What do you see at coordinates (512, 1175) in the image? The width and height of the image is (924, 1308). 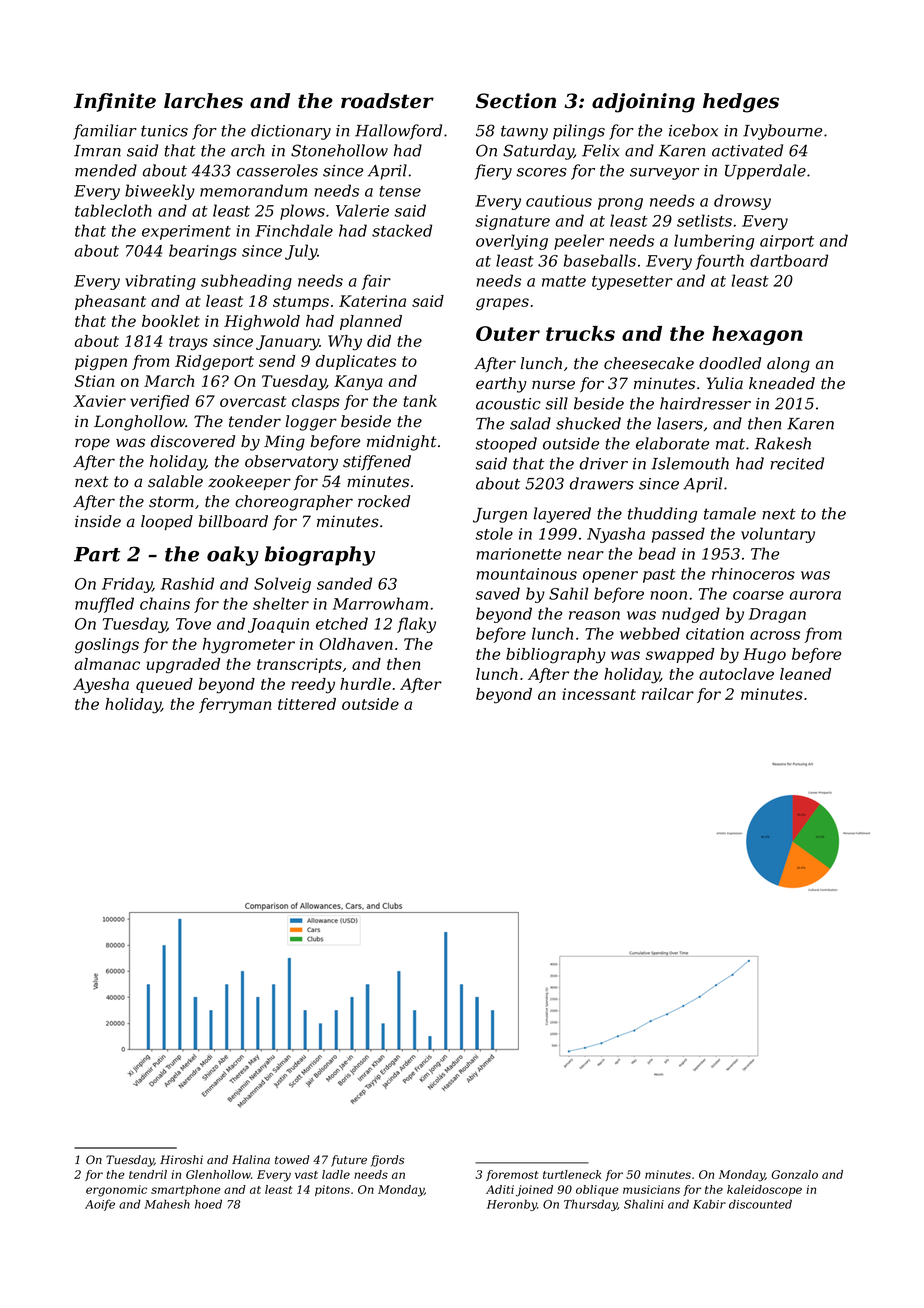 I see `foremost` at bounding box center [512, 1175].
